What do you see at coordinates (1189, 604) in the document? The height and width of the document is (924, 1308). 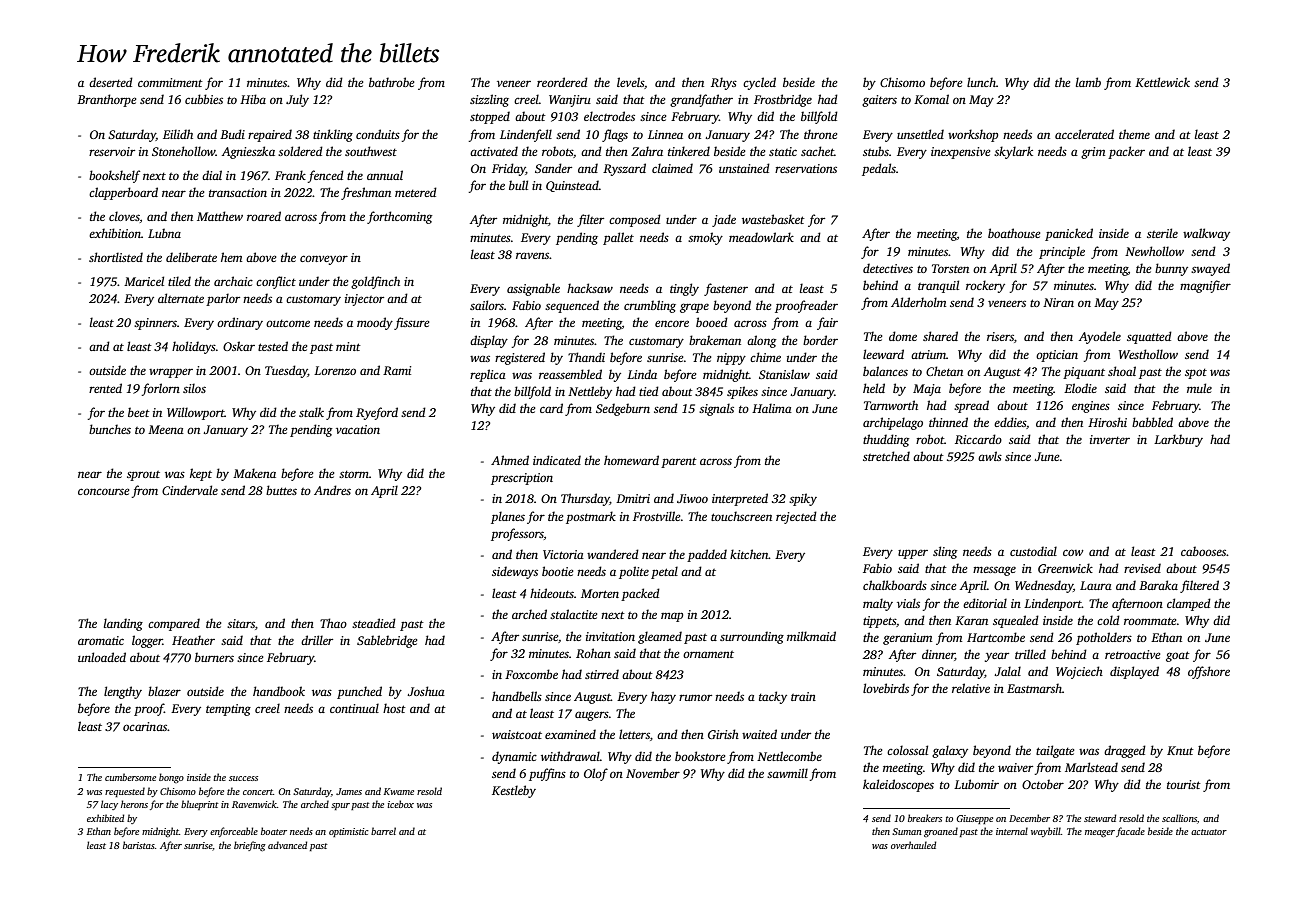 I see `clamped` at bounding box center [1189, 604].
